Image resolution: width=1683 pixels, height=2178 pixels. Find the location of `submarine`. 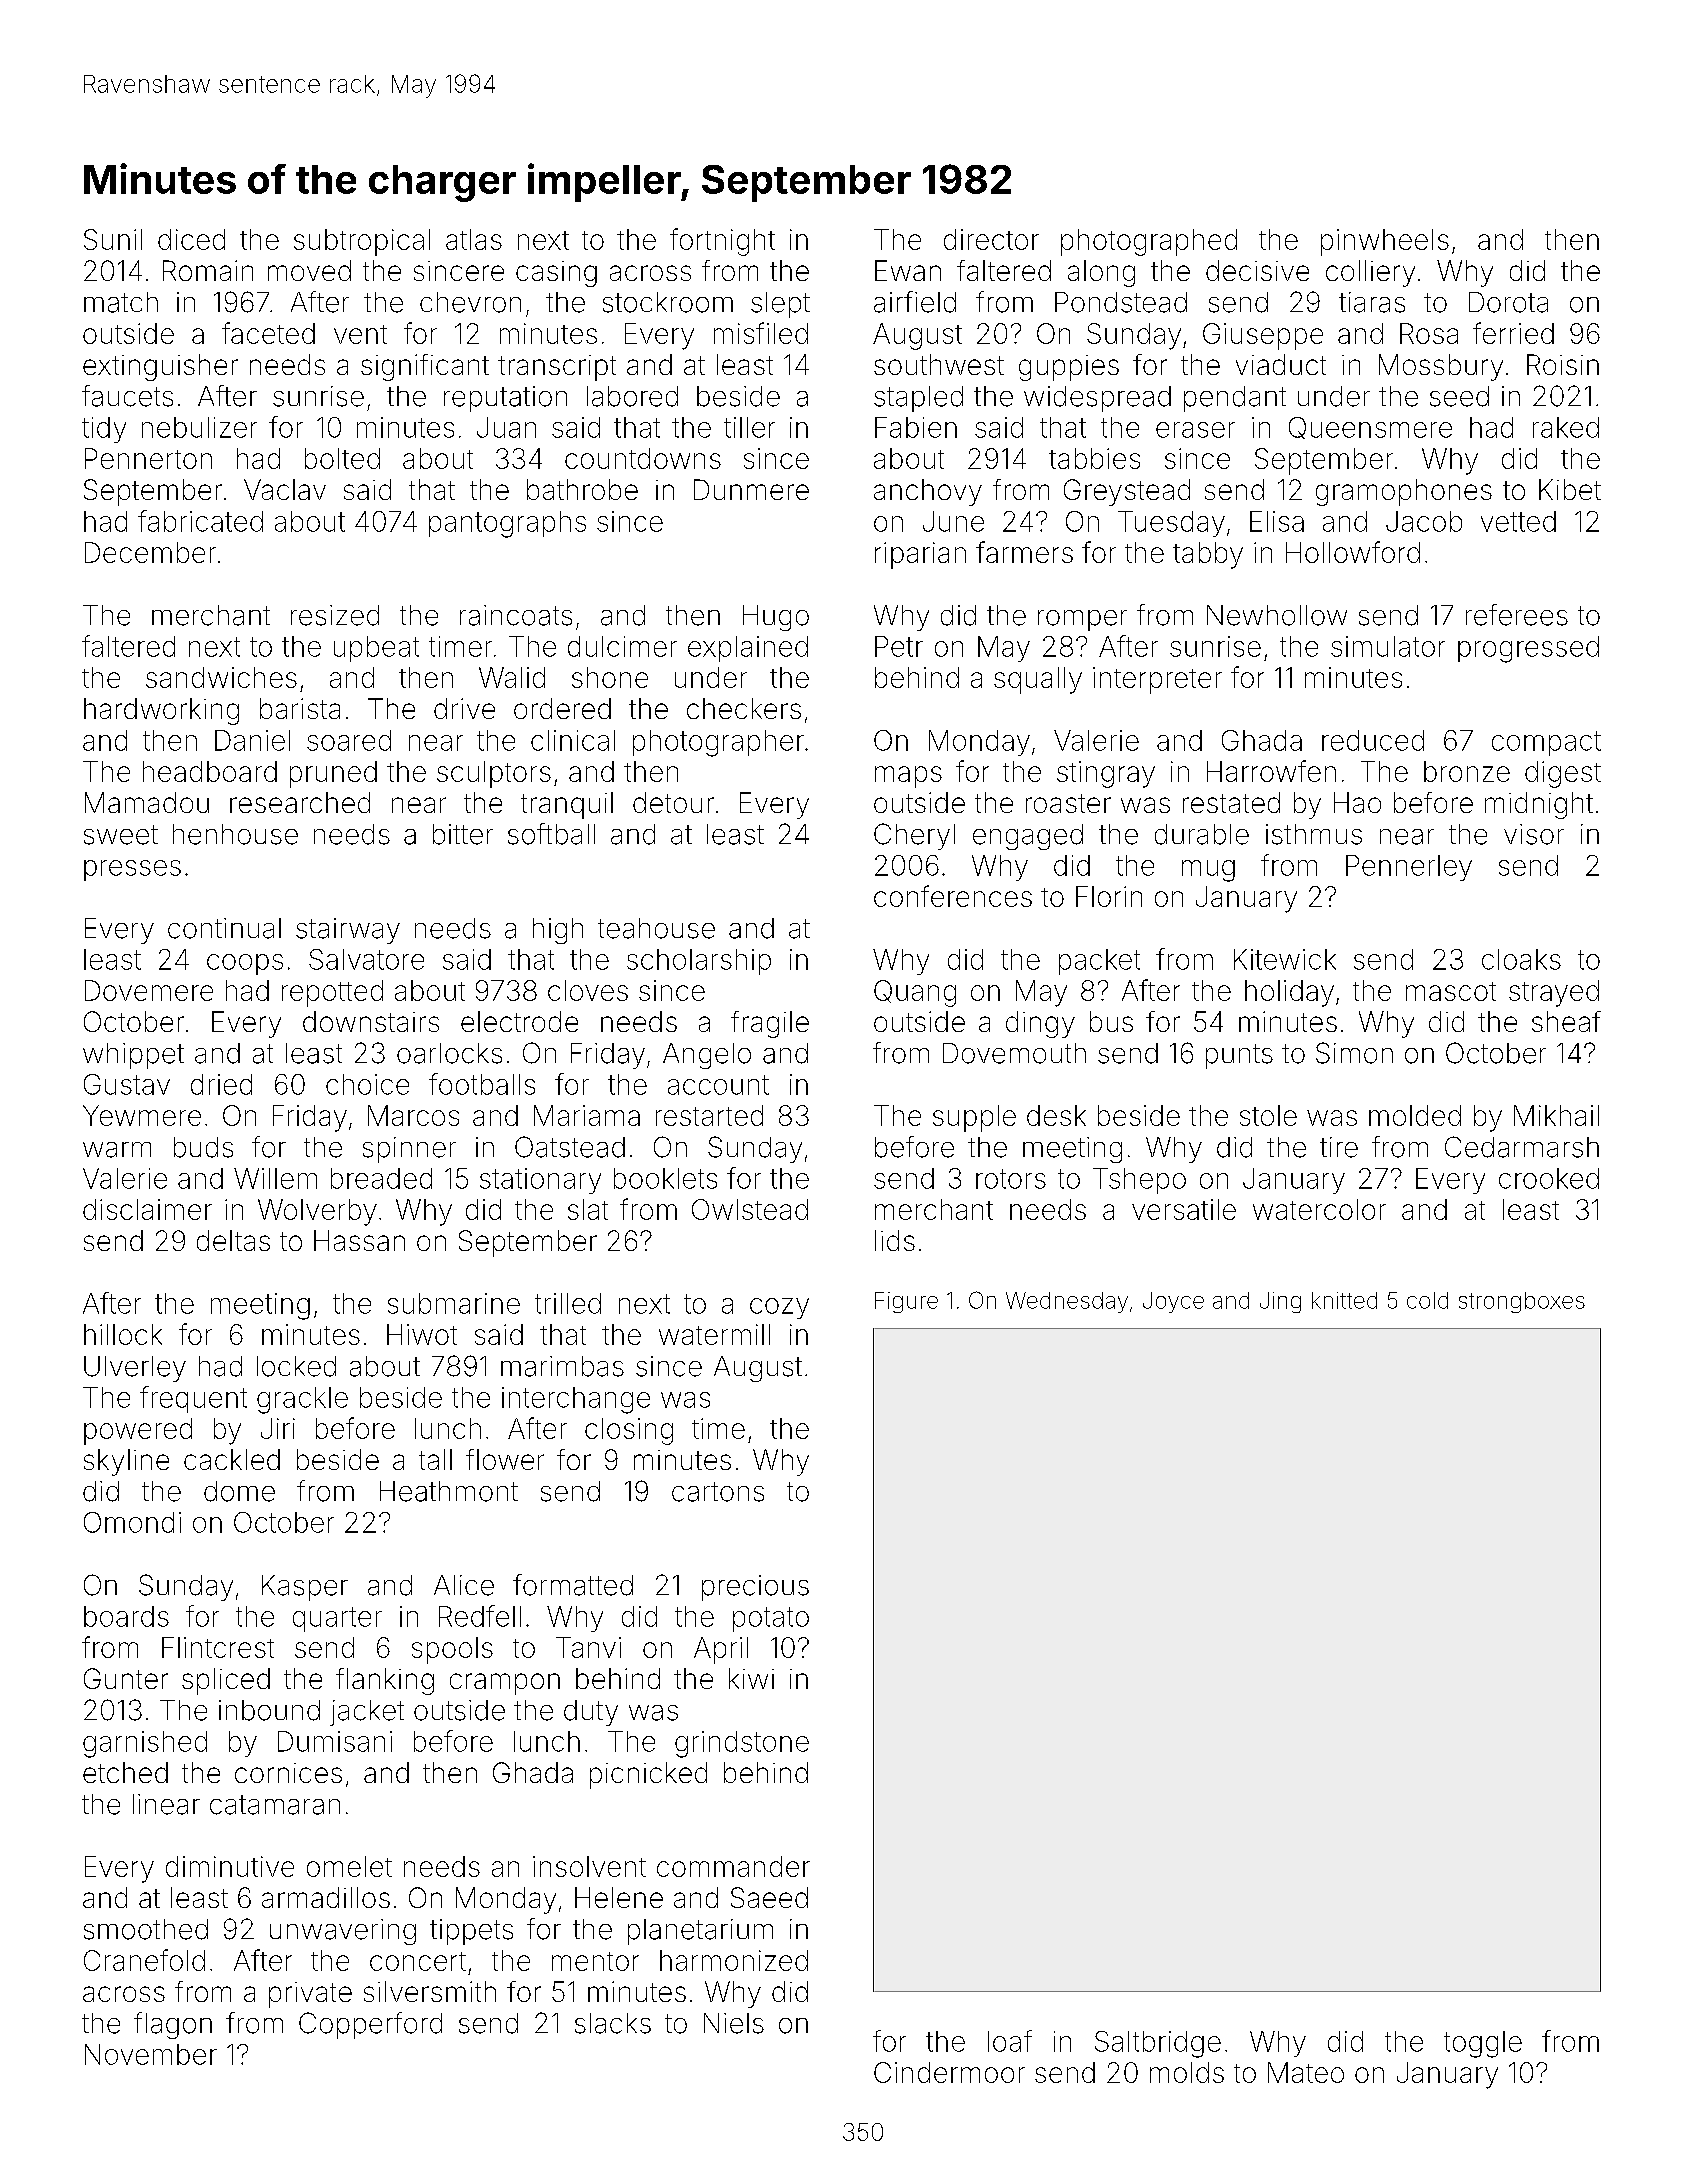

submarine is located at coordinates (454, 1303).
